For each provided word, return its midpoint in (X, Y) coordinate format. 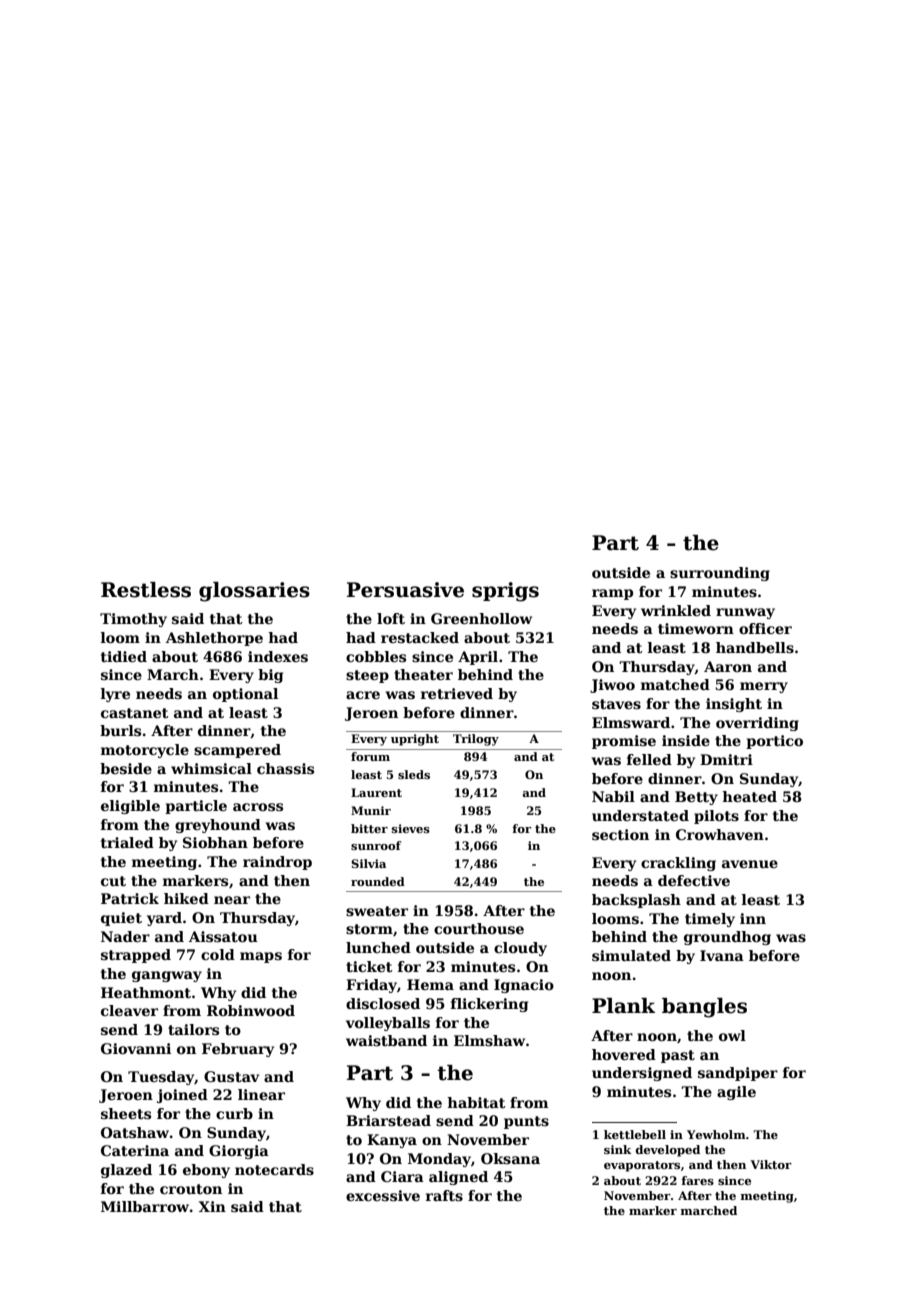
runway (745, 613)
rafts (444, 1195)
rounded (378, 881)
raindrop (277, 863)
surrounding (720, 574)
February (238, 1050)
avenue (750, 864)
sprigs (505, 592)
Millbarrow (145, 1206)
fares (697, 1180)
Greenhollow (481, 618)
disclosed (383, 1003)
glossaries (254, 592)
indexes (278, 656)
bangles (704, 1008)
